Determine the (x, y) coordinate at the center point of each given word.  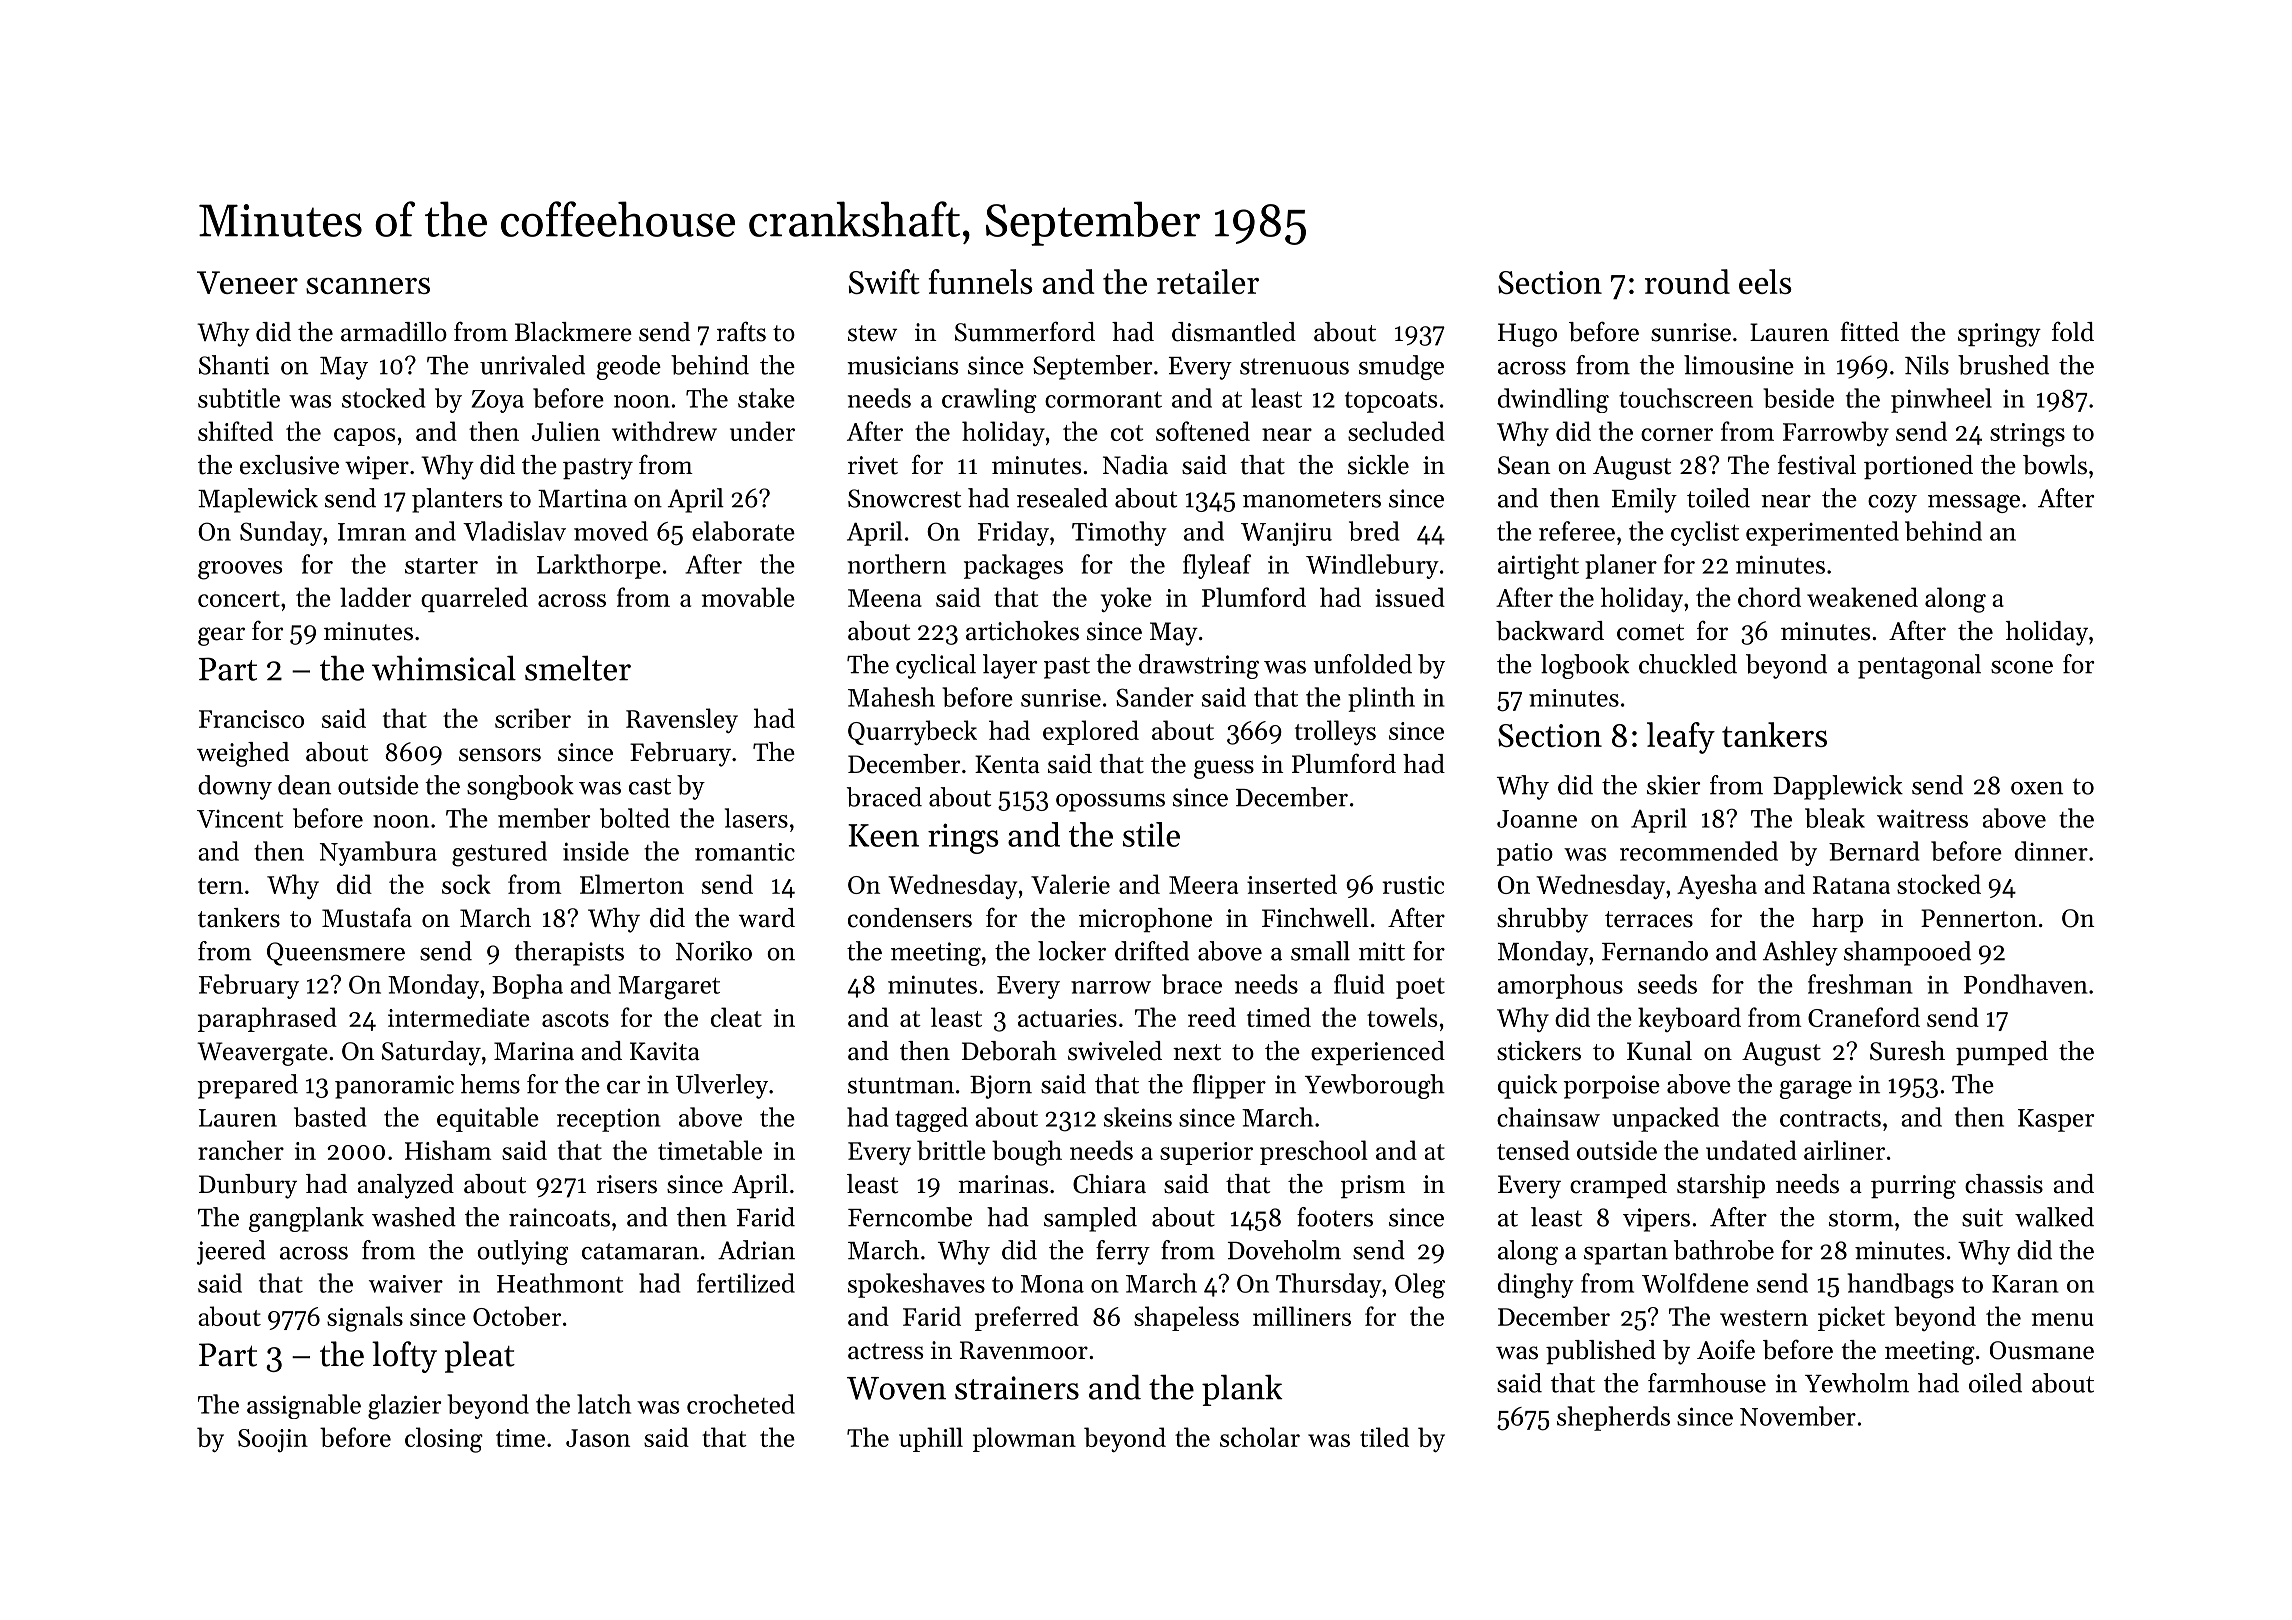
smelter (578, 668)
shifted (235, 431)
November (1798, 1416)
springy (1999, 335)
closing (444, 1440)
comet (1650, 632)
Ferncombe (910, 1217)
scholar (1260, 1437)
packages (1013, 567)
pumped (2002, 1053)
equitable (488, 1119)
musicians (902, 365)
